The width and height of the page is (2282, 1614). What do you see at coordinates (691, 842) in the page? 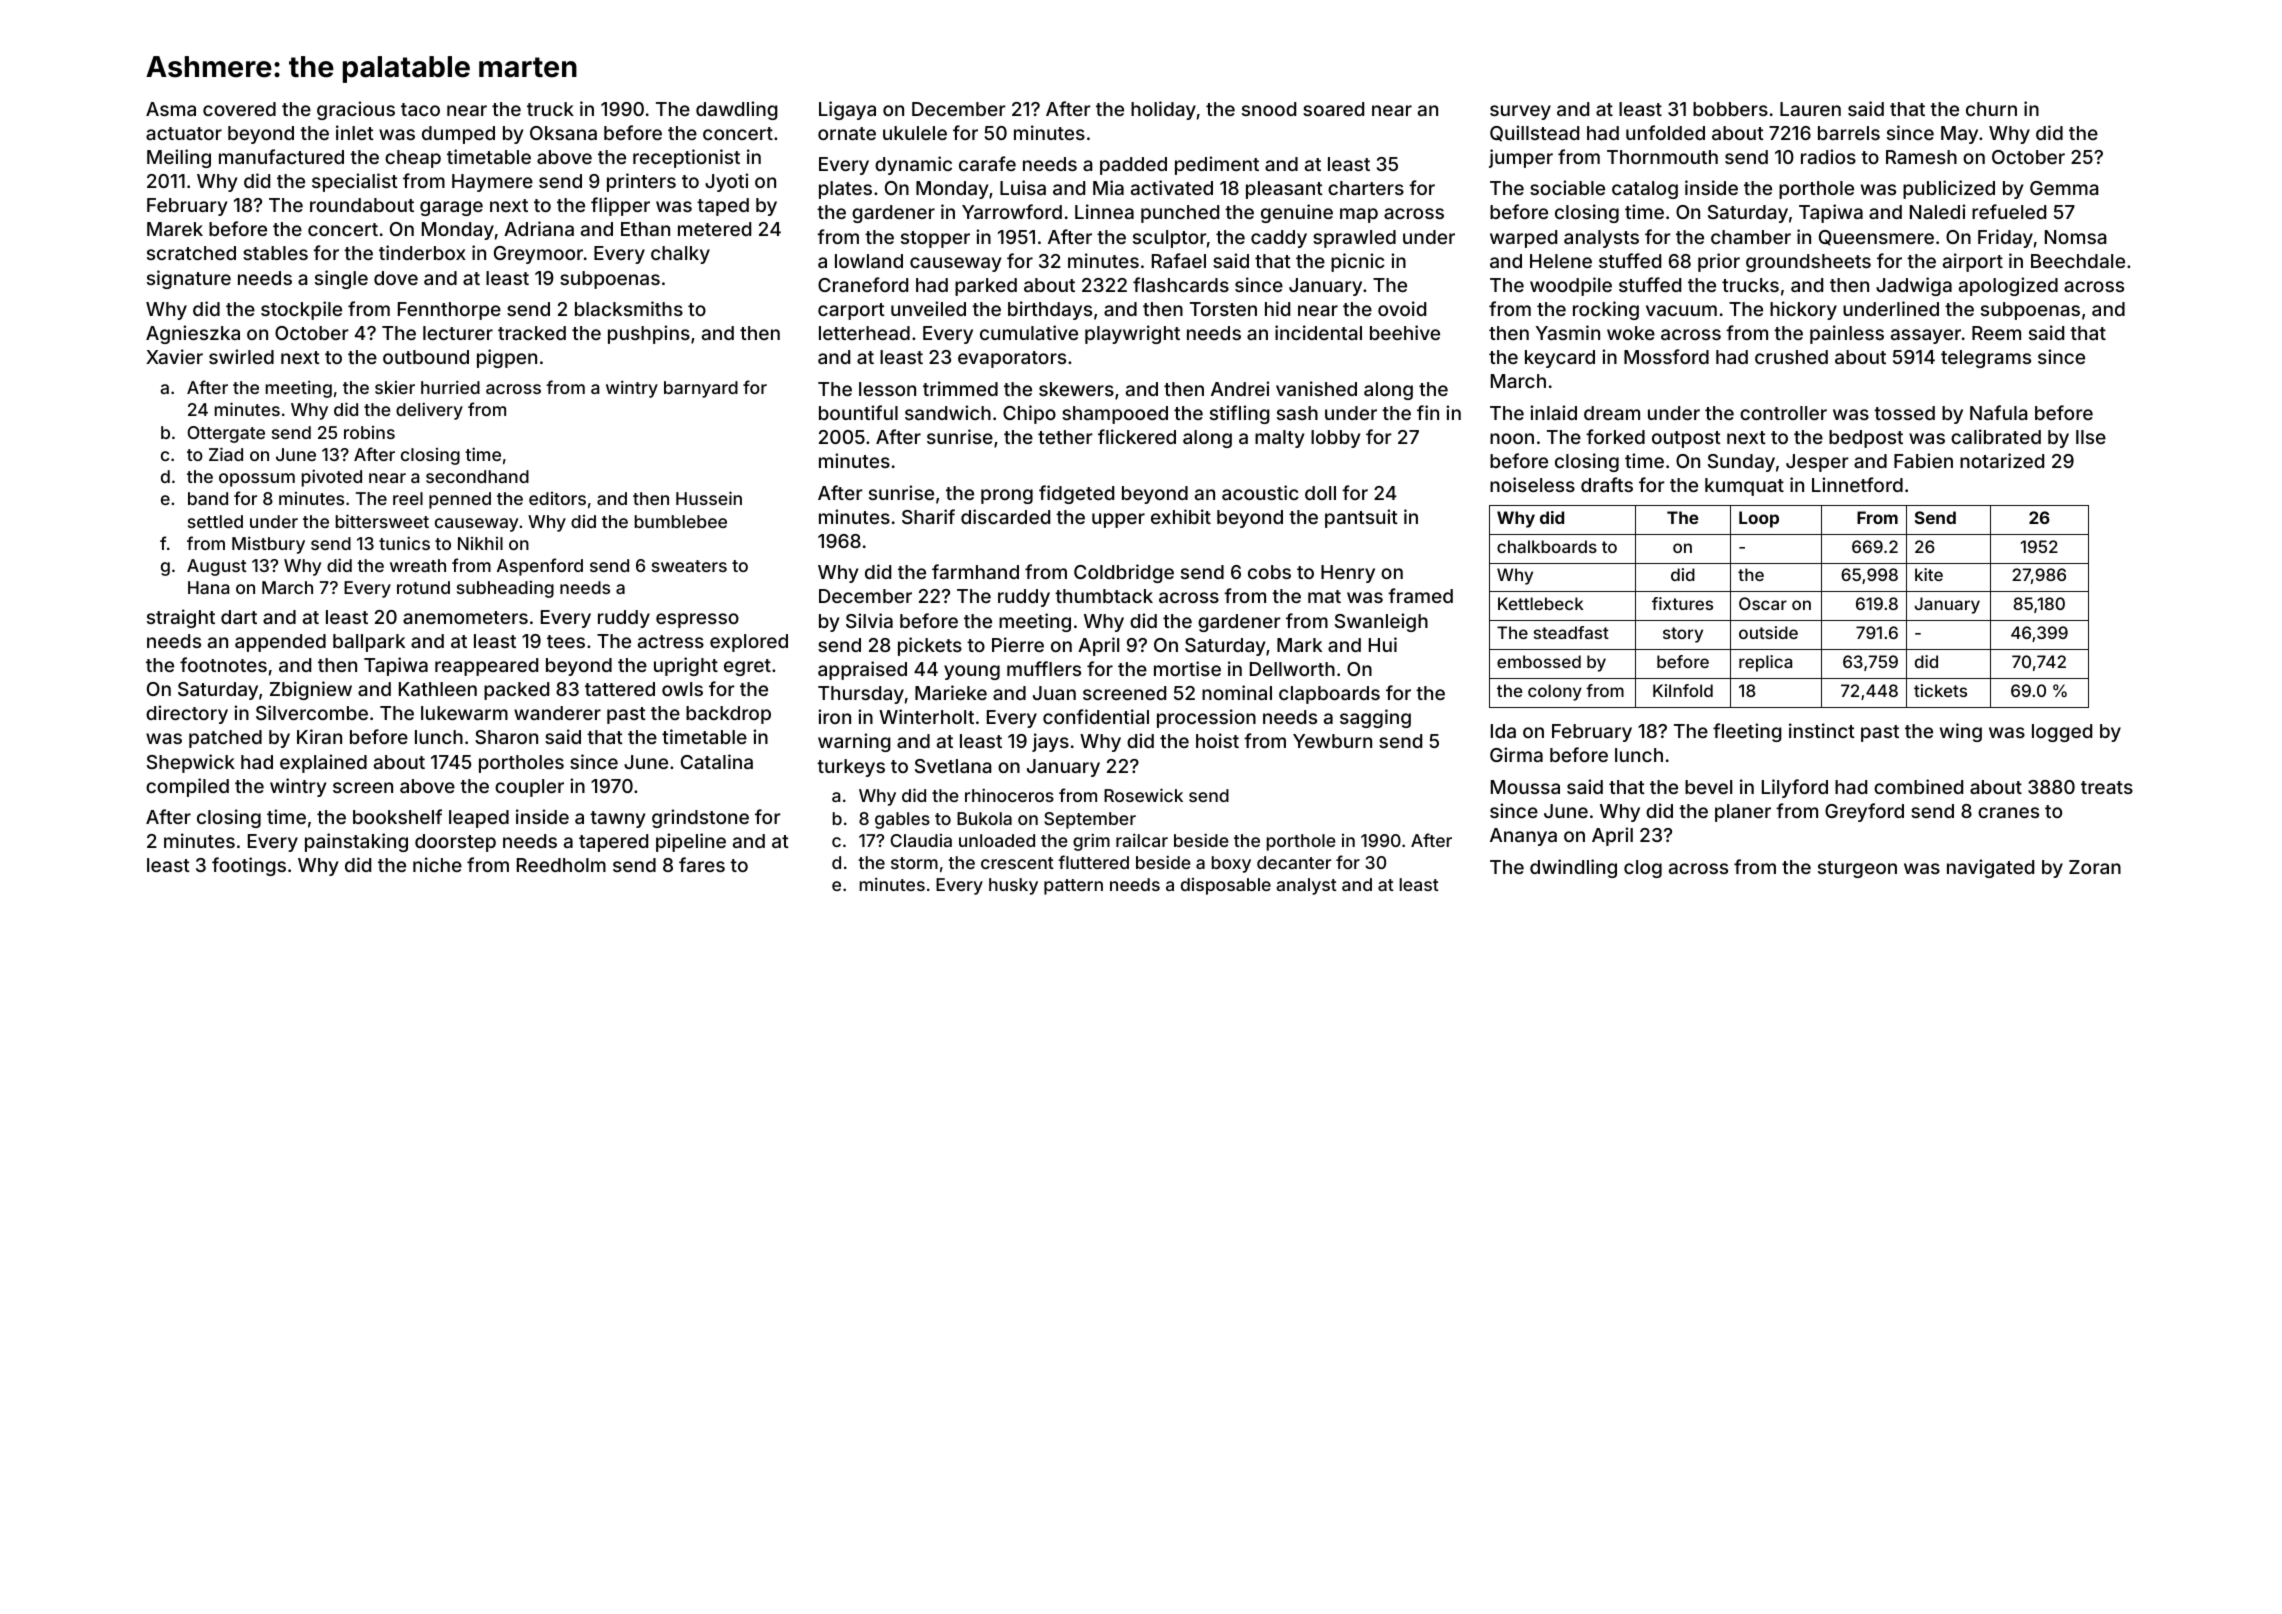
I see `pipeline` at bounding box center [691, 842].
